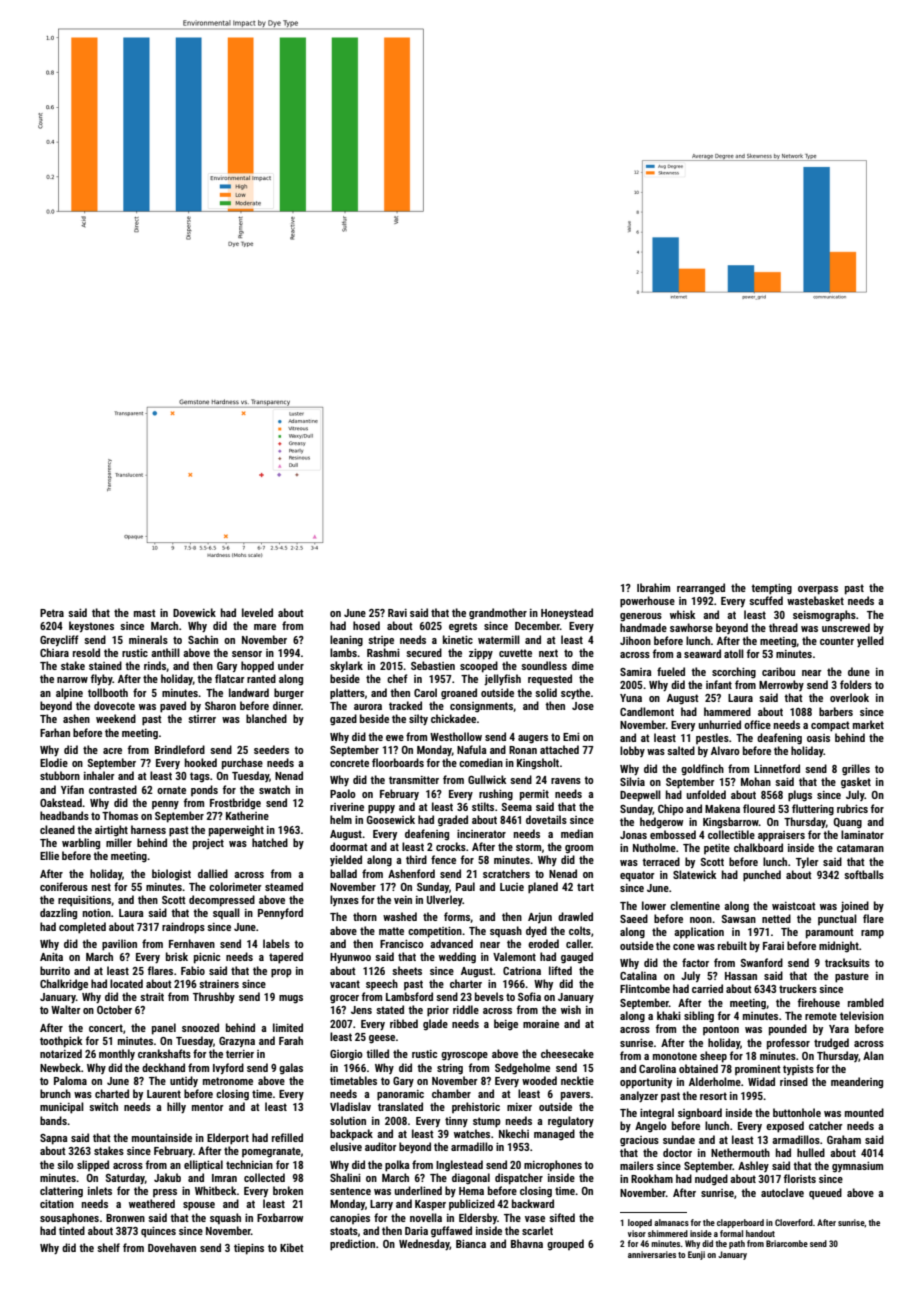 Image resolution: width=924 pixels, height=1308 pixels. What do you see at coordinates (103, 1106) in the document?
I see `switch` at bounding box center [103, 1106].
